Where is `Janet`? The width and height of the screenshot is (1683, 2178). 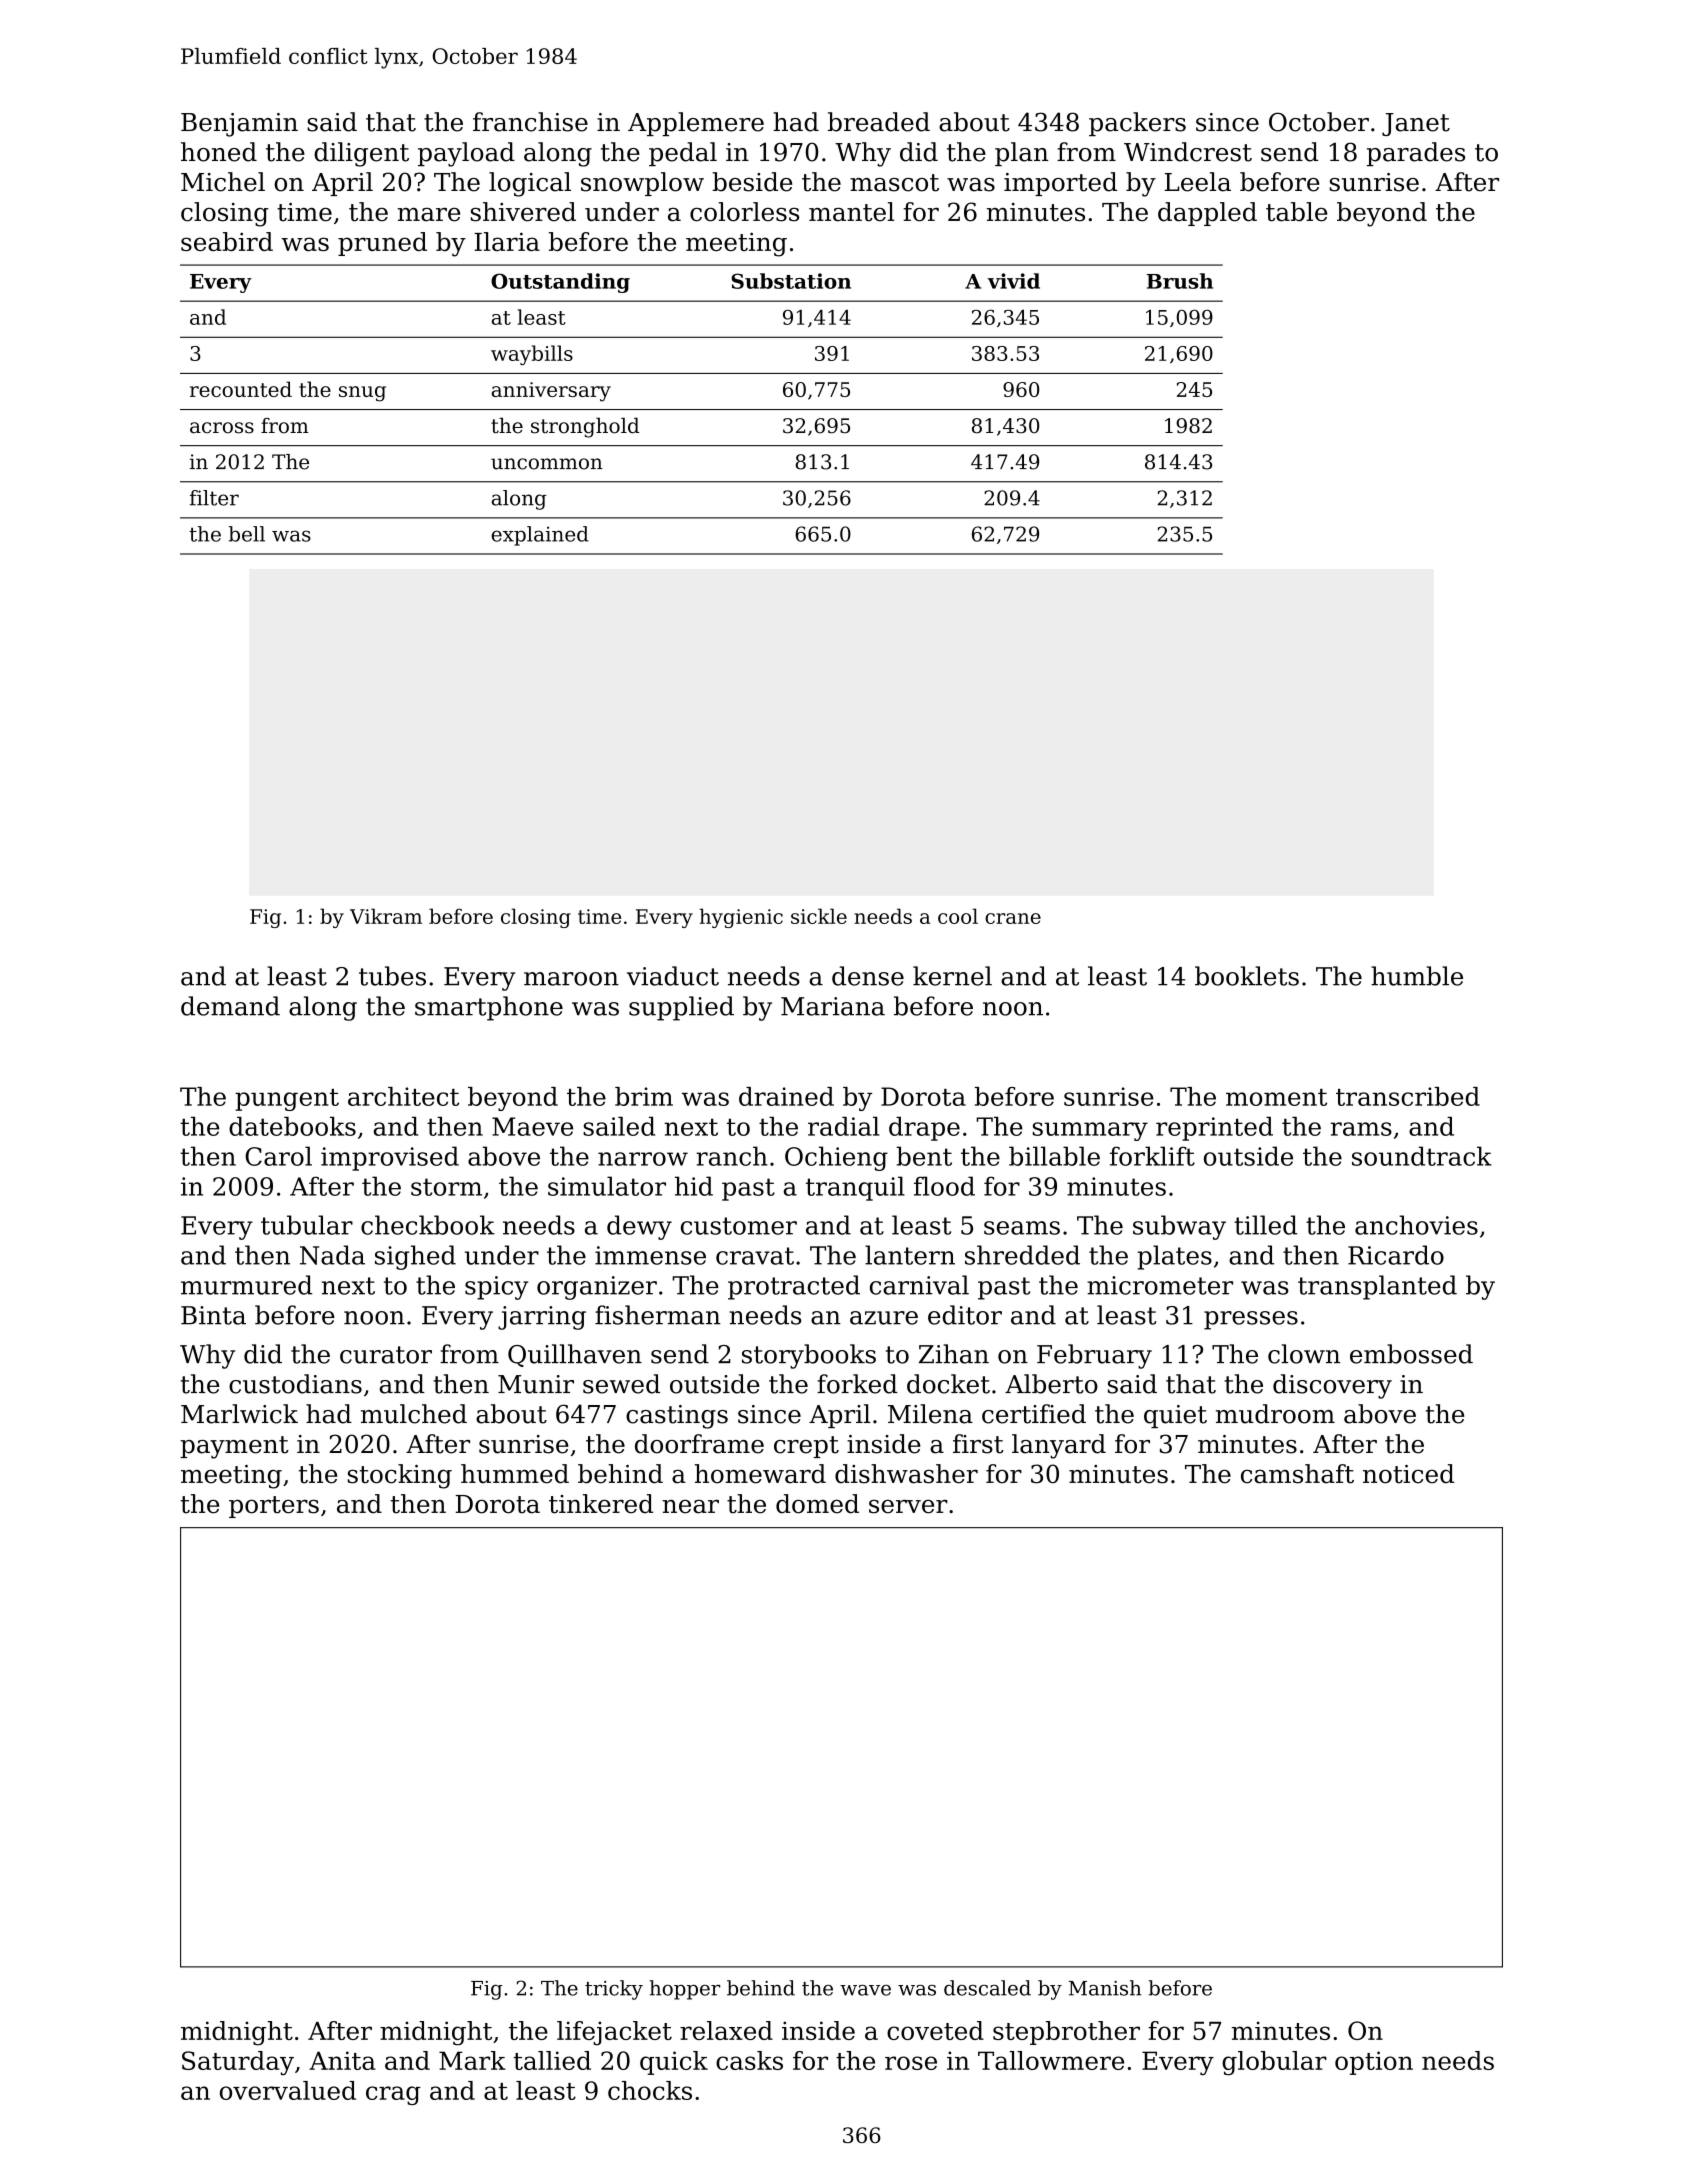 Janet is located at coordinates (1416, 124).
